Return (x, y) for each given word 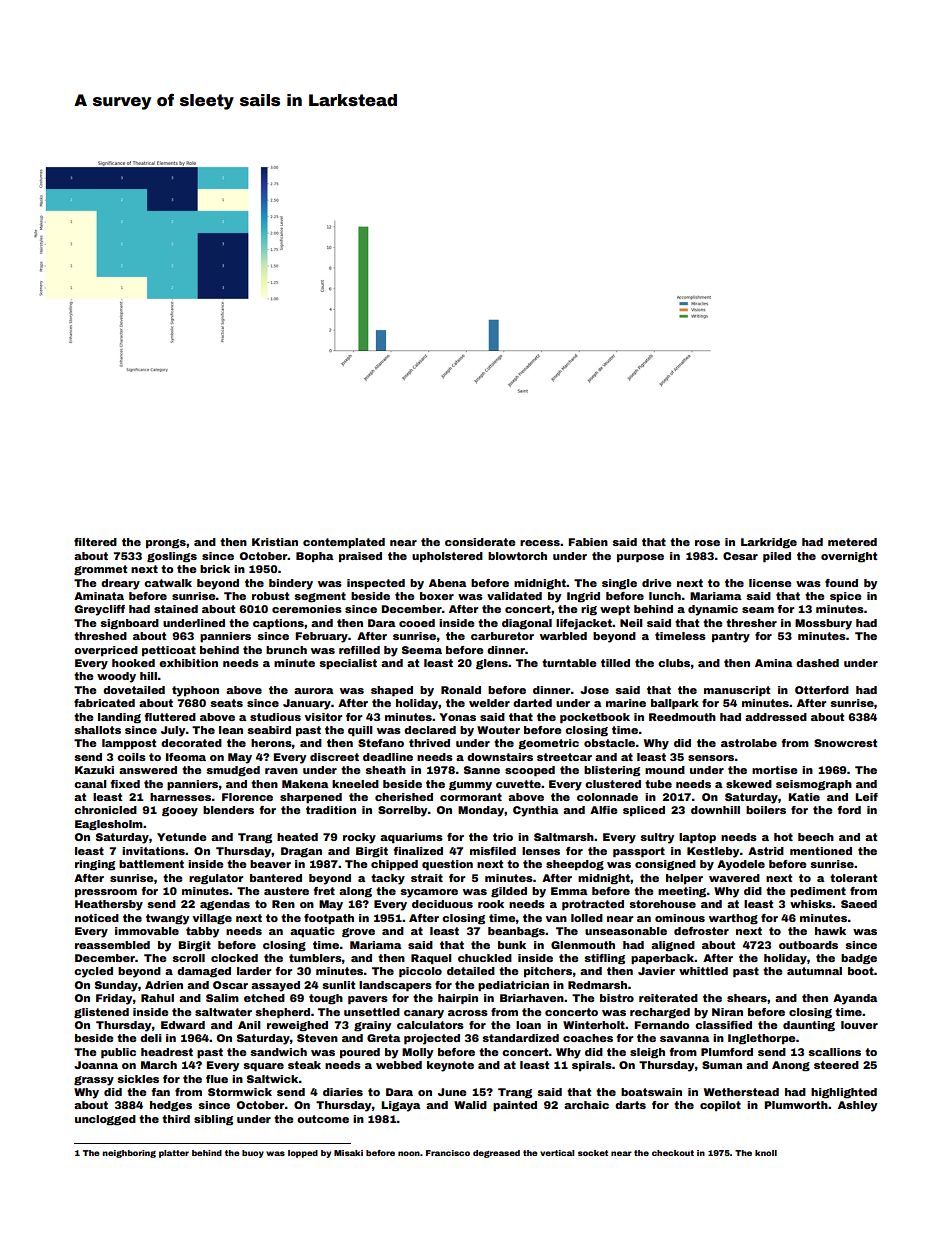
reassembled (112, 945)
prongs (166, 544)
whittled (703, 971)
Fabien (588, 542)
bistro (617, 998)
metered (852, 542)
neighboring (129, 1154)
